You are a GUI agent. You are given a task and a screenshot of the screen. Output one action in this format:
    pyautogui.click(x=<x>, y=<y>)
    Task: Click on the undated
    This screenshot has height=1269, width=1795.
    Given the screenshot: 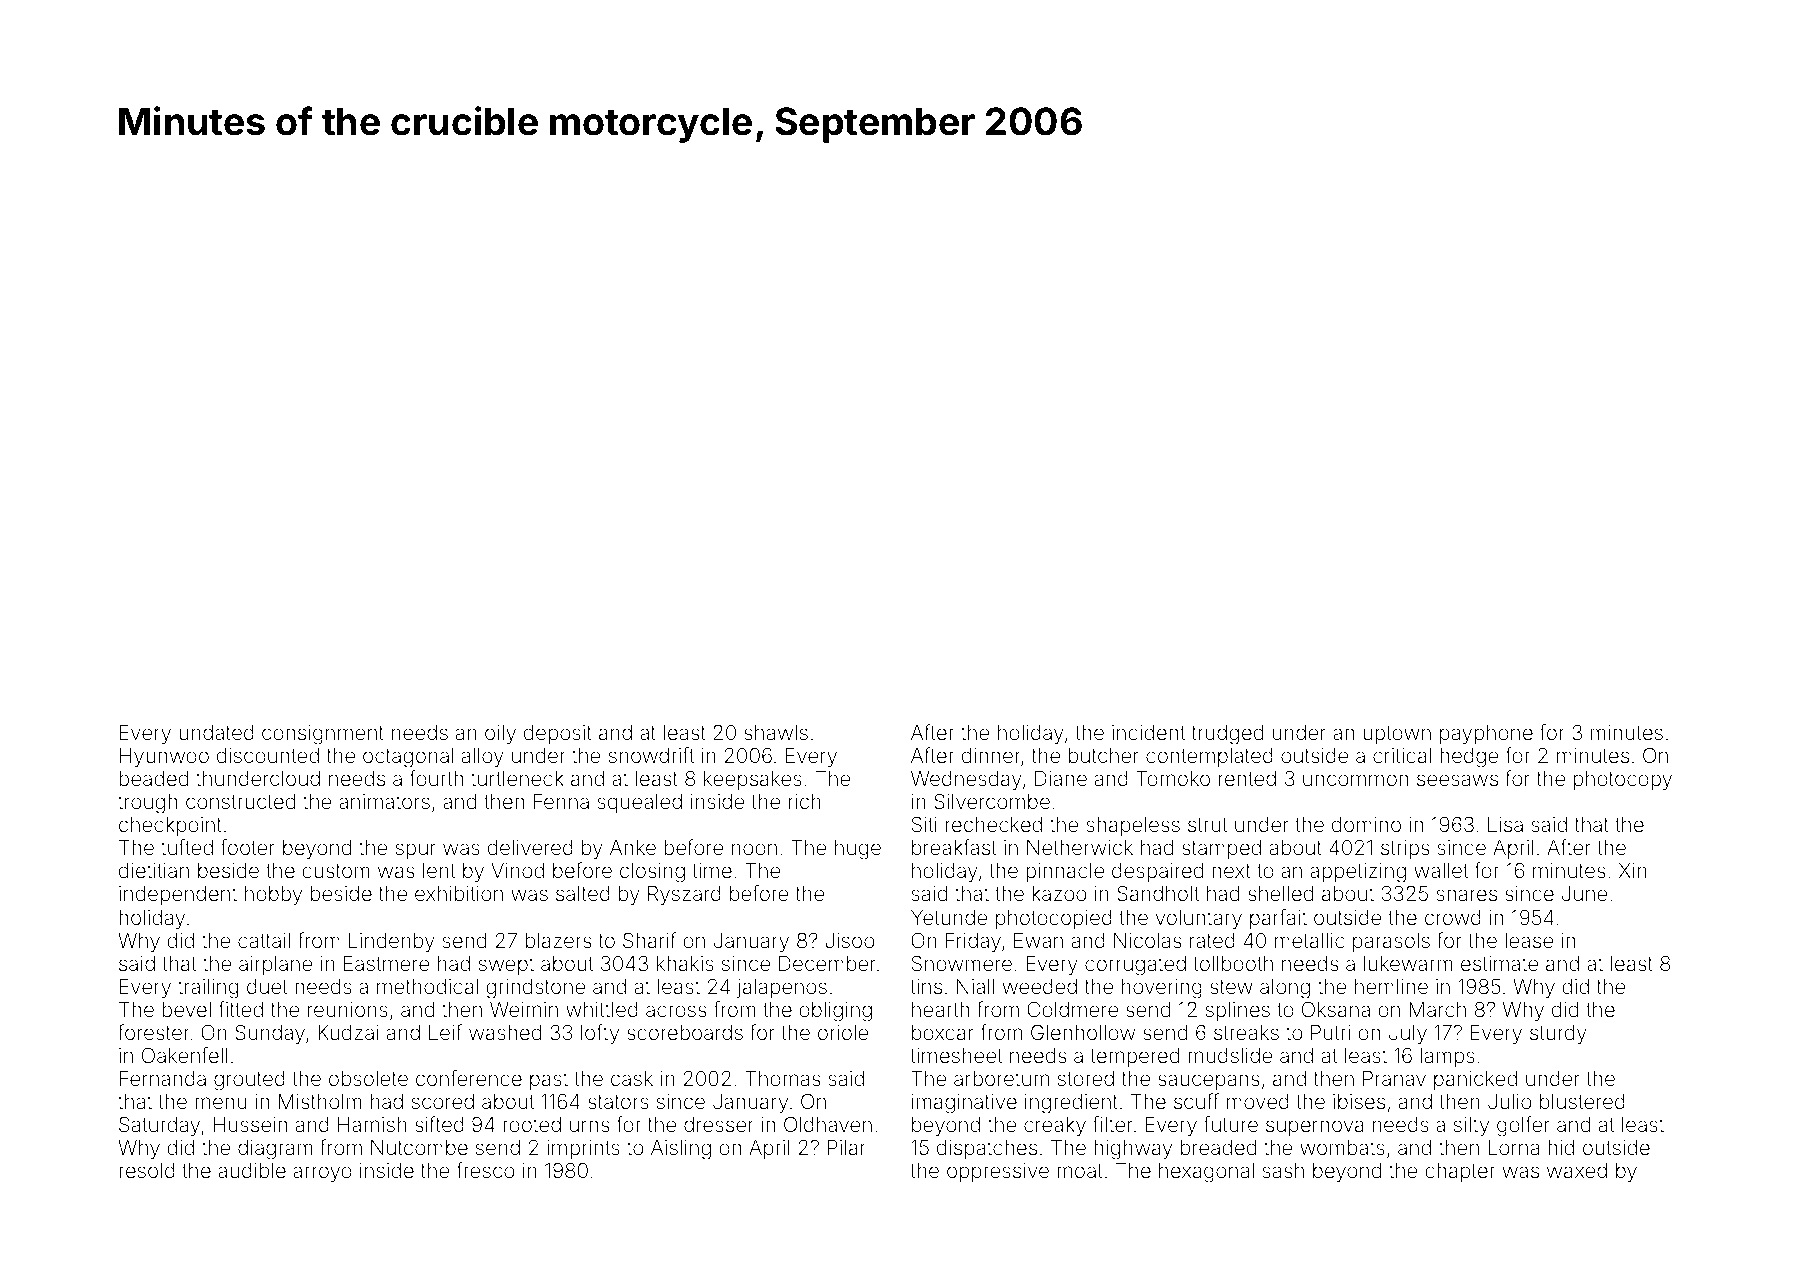 What is the action you would take?
    pyautogui.click(x=216, y=732)
